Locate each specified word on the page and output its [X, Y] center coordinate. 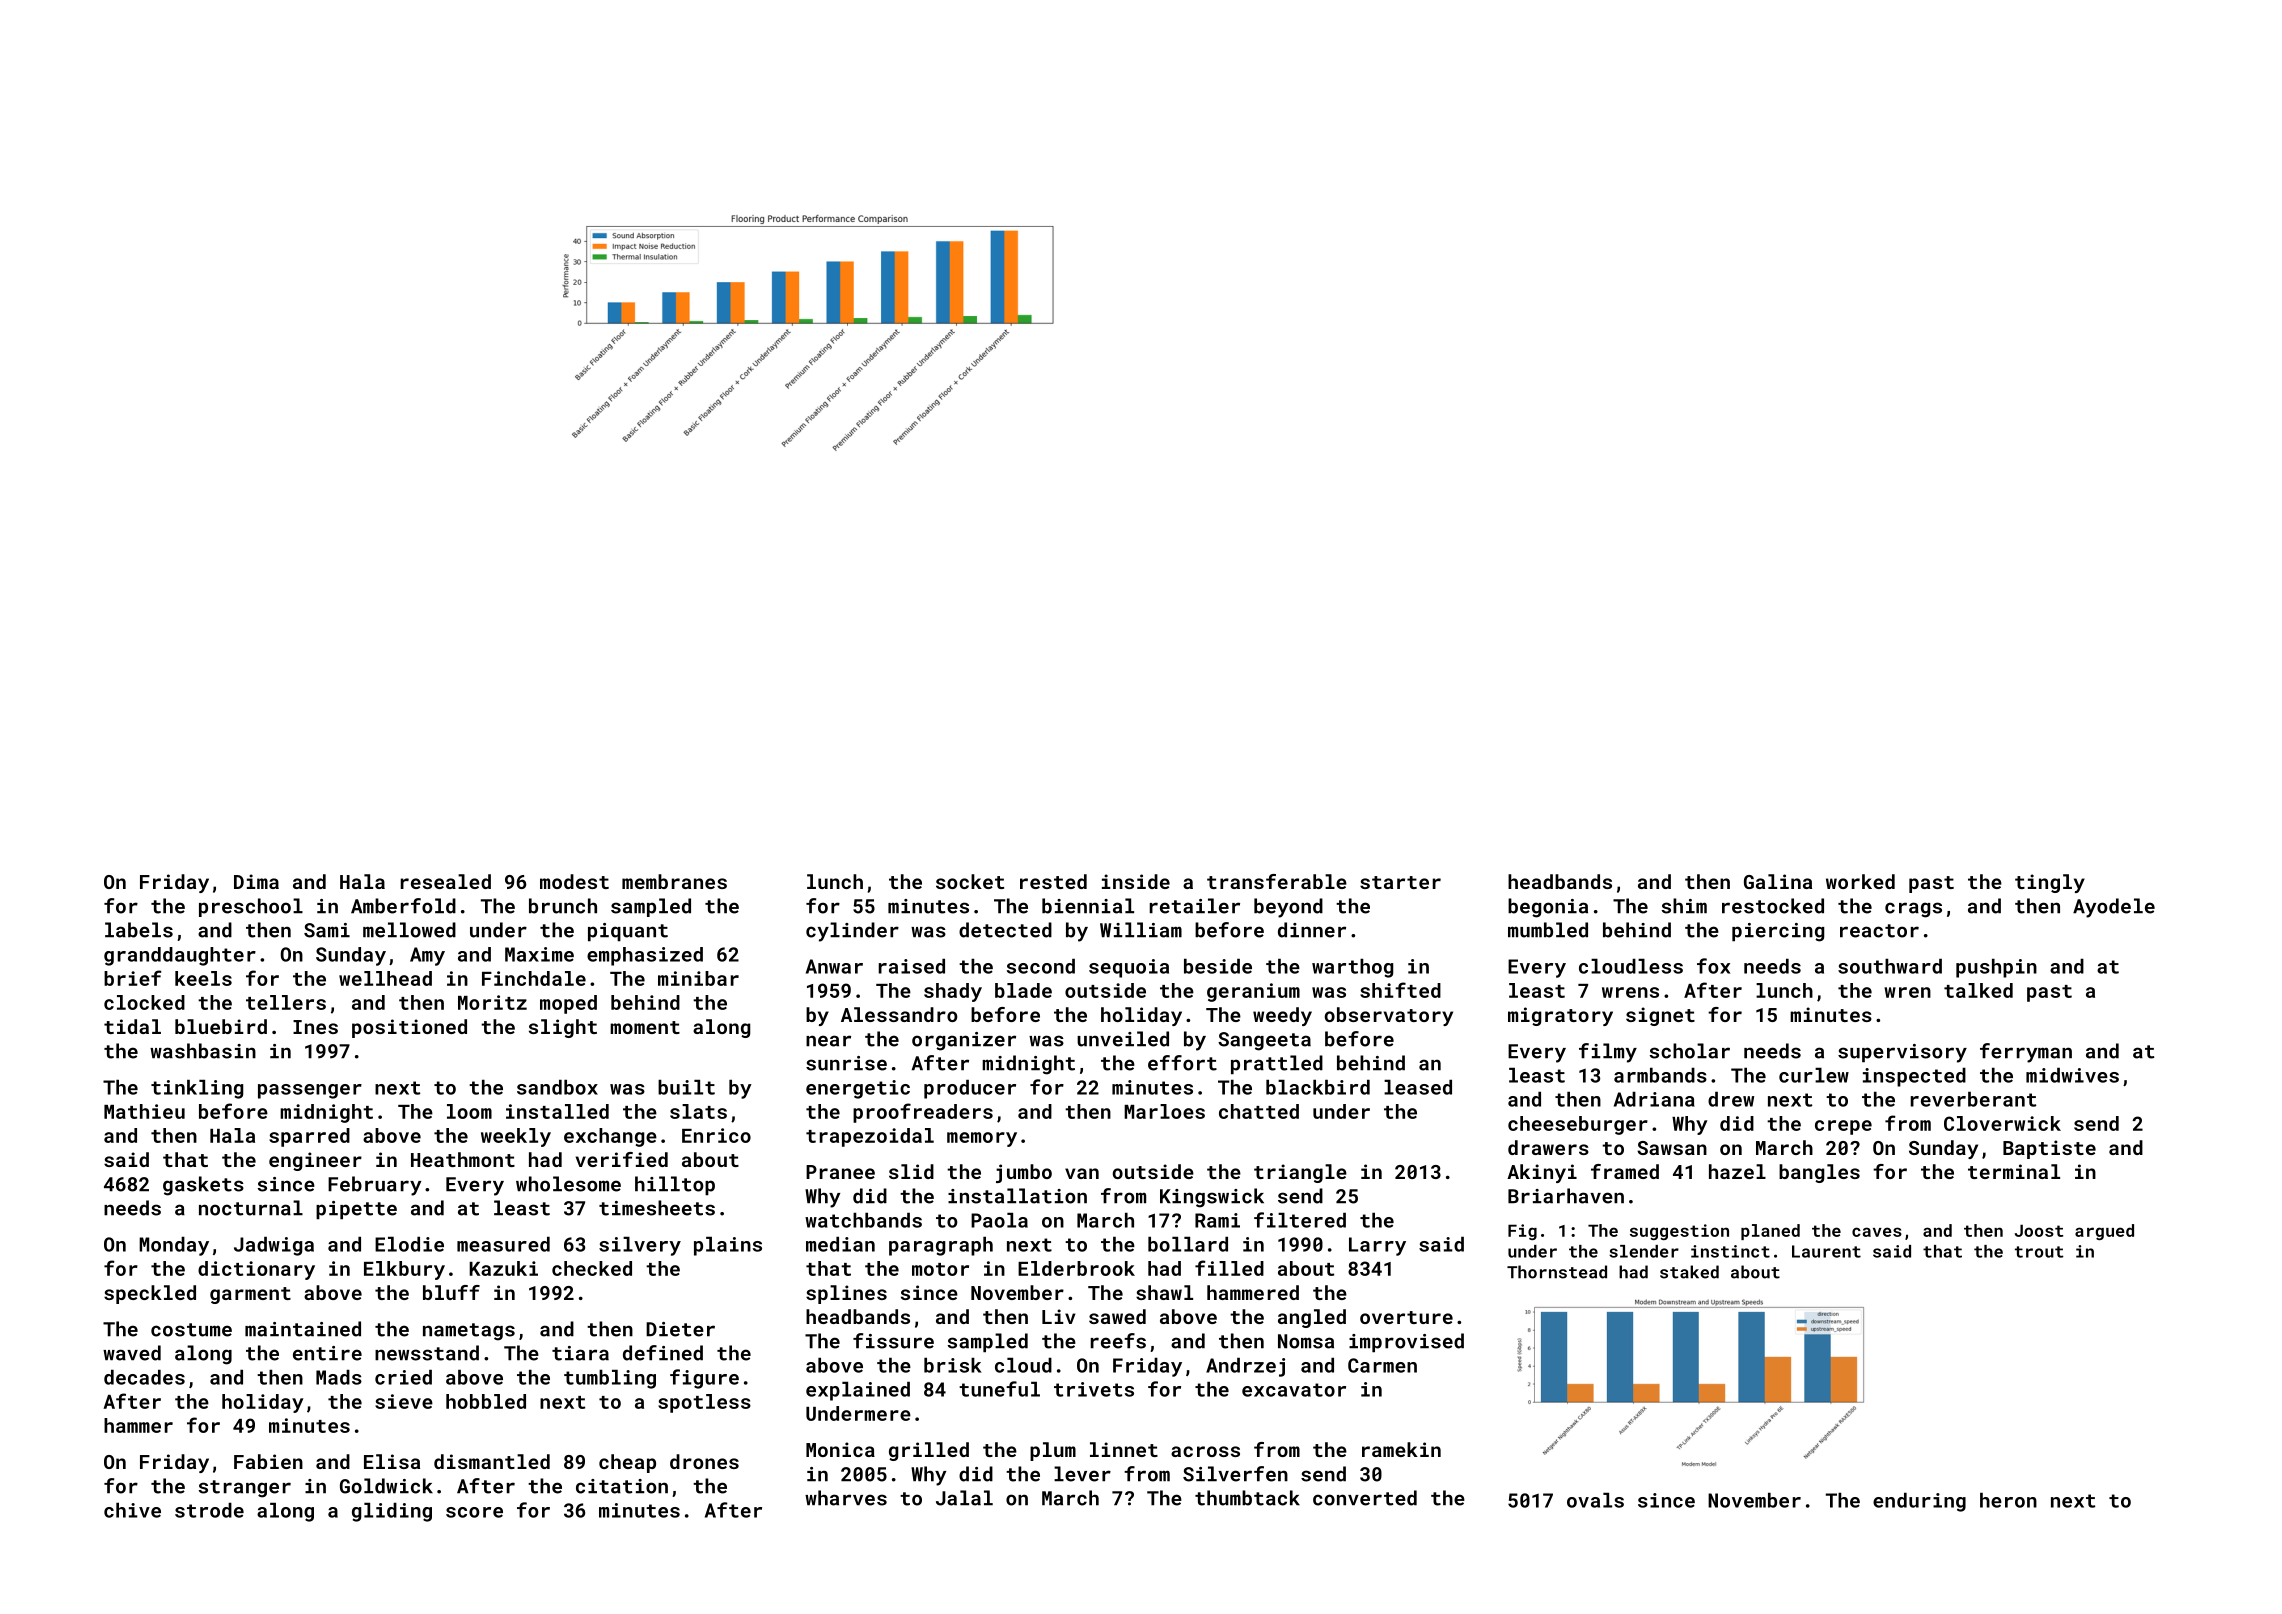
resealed [446, 881]
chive [132, 1510]
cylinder [852, 932]
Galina [1778, 881]
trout [2039, 1252]
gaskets [203, 1186]
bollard [1188, 1244]
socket [970, 881]
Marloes [1164, 1111]
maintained [303, 1329]
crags [1913, 910]
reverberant [1973, 1099]
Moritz [492, 1002]
